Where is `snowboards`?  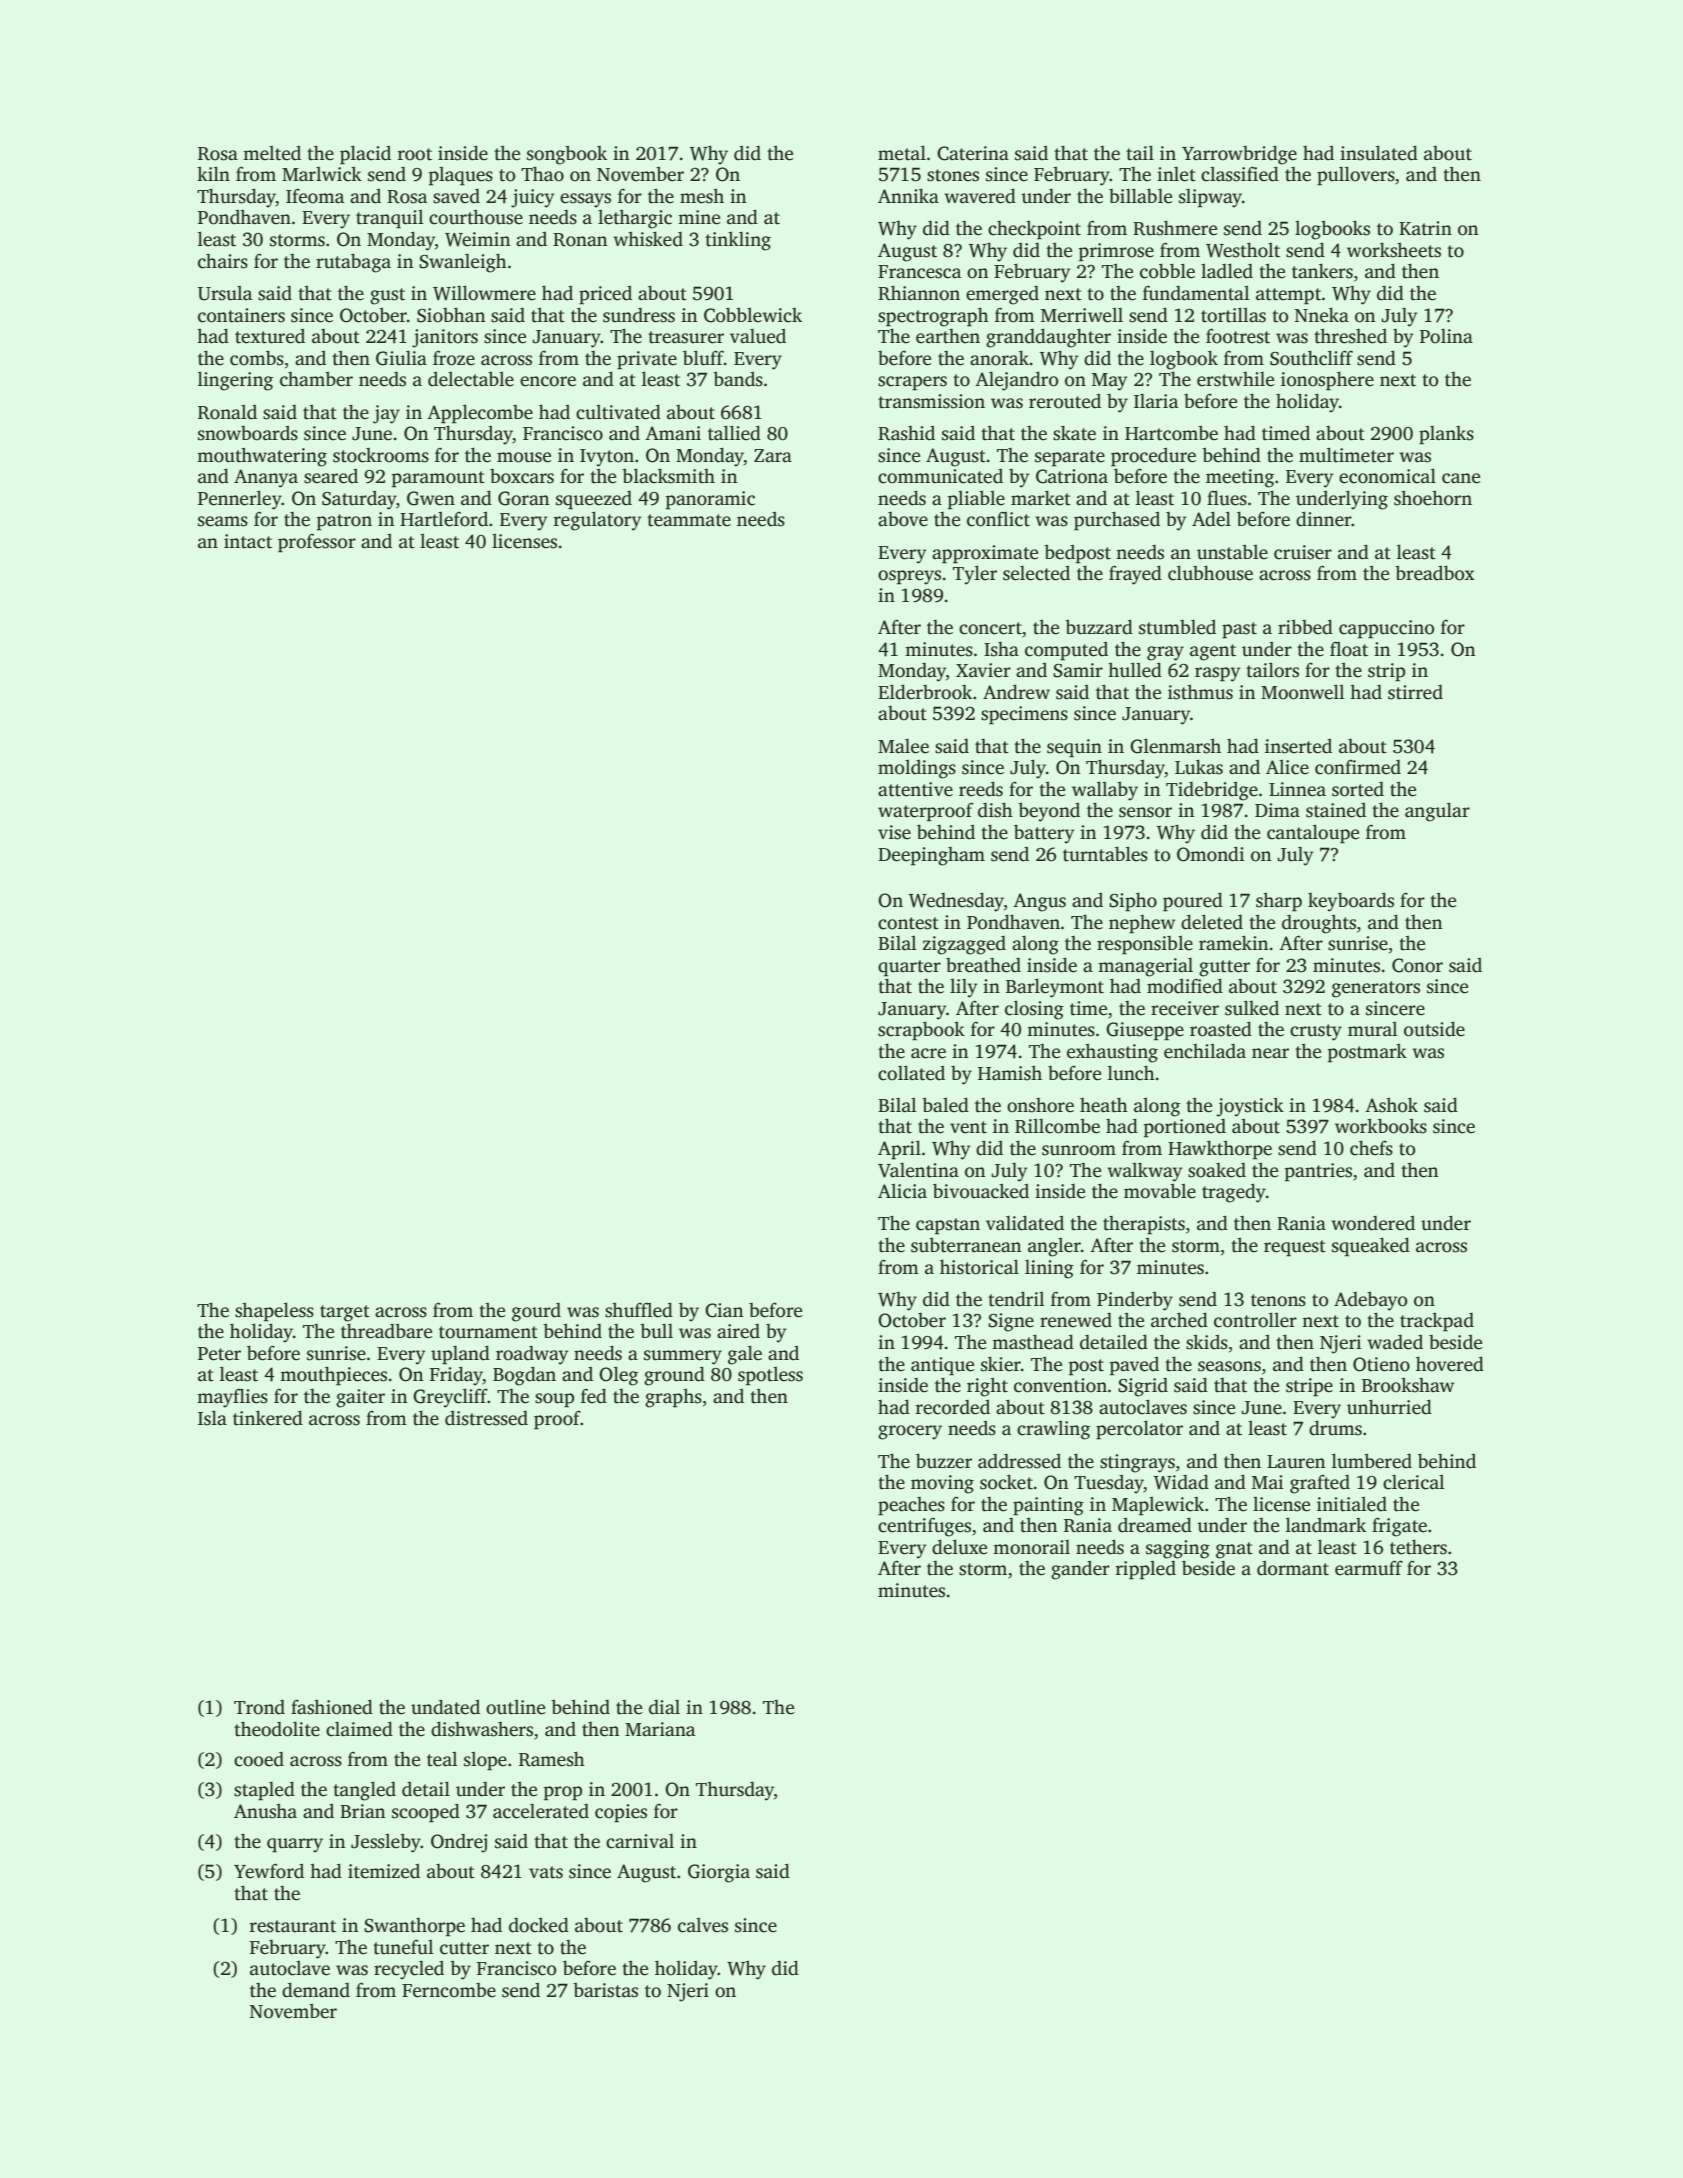
snowboards is located at coordinates (248, 433).
